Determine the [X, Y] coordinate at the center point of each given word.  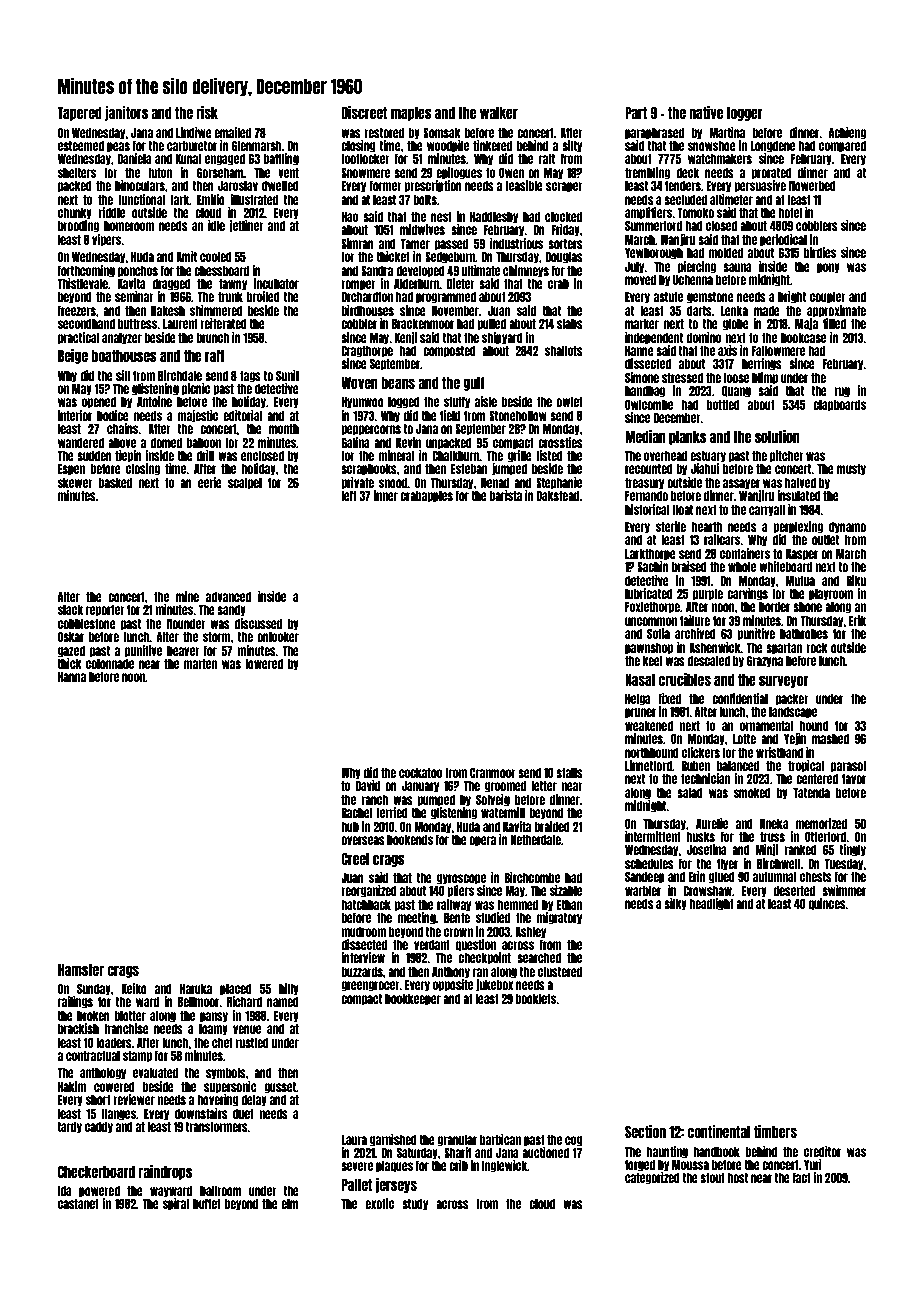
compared [842, 147]
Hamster [81, 970]
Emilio [211, 199]
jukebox [494, 985]
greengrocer [370, 986]
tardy [70, 1128]
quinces [827, 904]
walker [499, 113]
